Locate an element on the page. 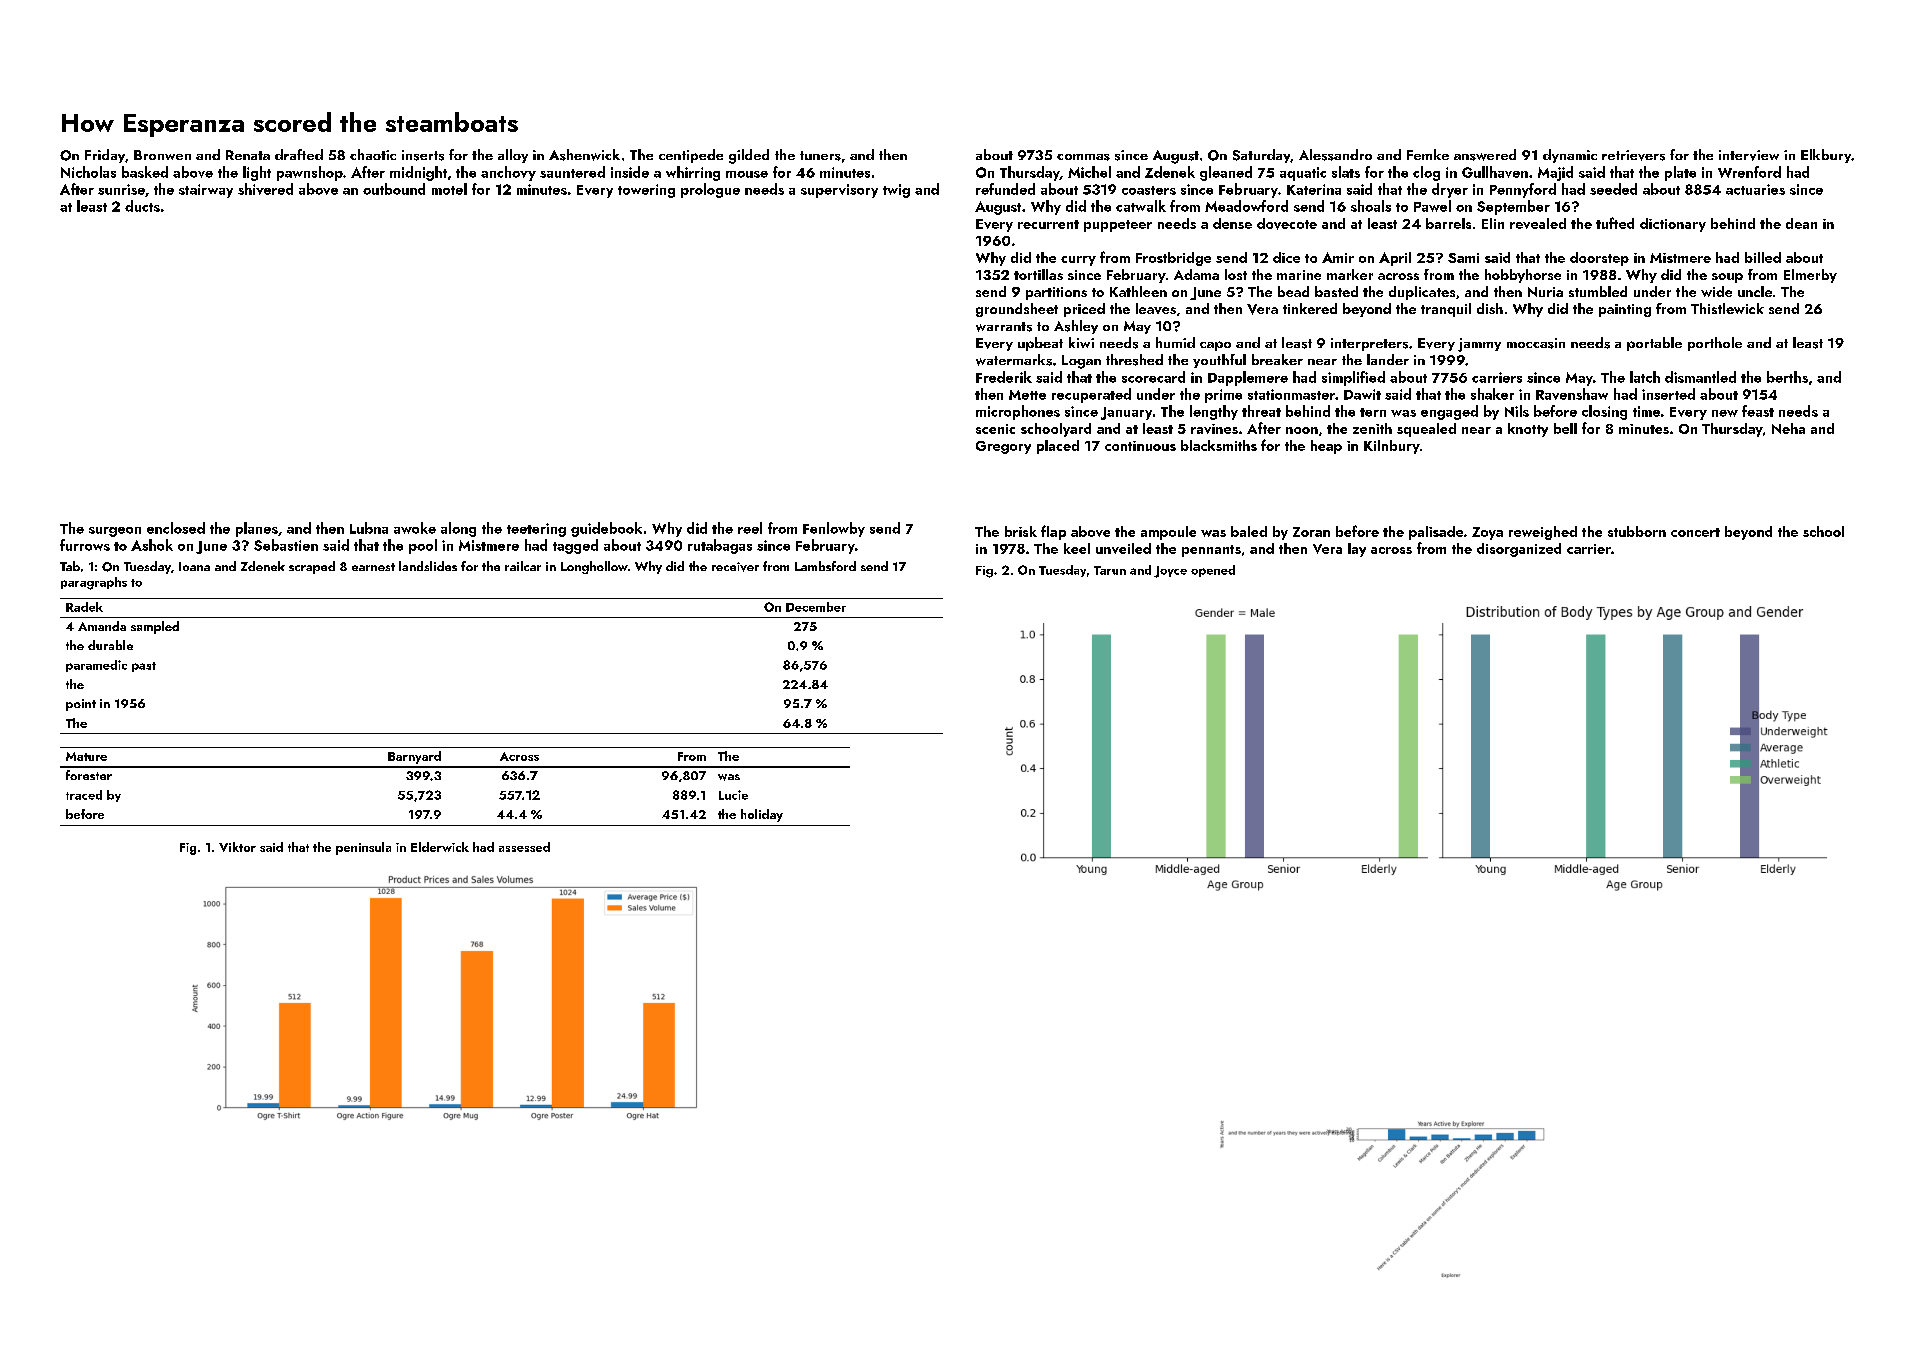  Wrenford is located at coordinates (1749, 172).
